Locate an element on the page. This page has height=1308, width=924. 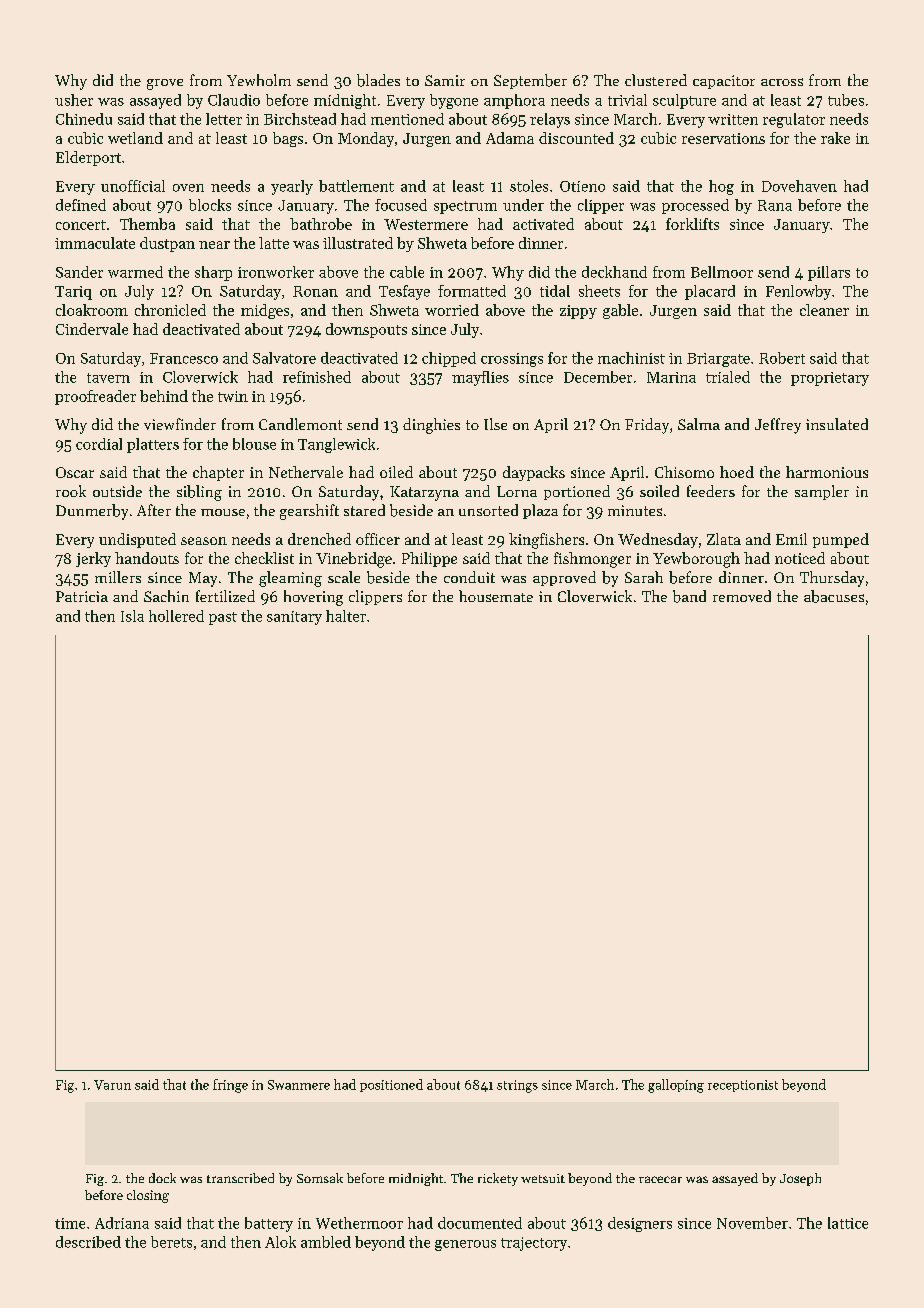
November is located at coordinates (752, 1223).
